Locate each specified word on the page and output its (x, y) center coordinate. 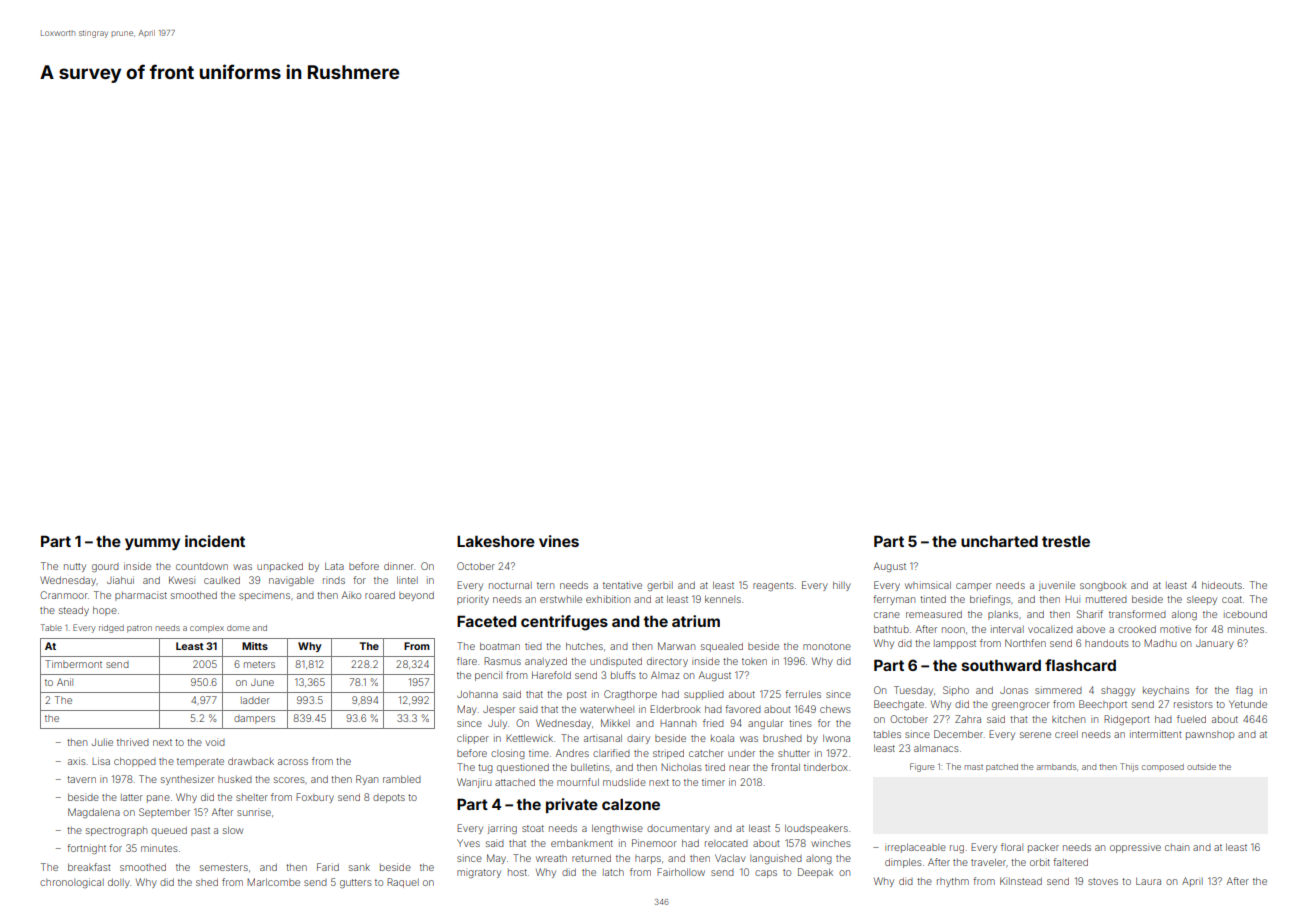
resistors (1193, 704)
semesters (224, 867)
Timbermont (73, 664)
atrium (696, 621)
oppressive (1135, 848)
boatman (500, 646)
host (517, 872)
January (1215, 644)
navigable (291, 581)
